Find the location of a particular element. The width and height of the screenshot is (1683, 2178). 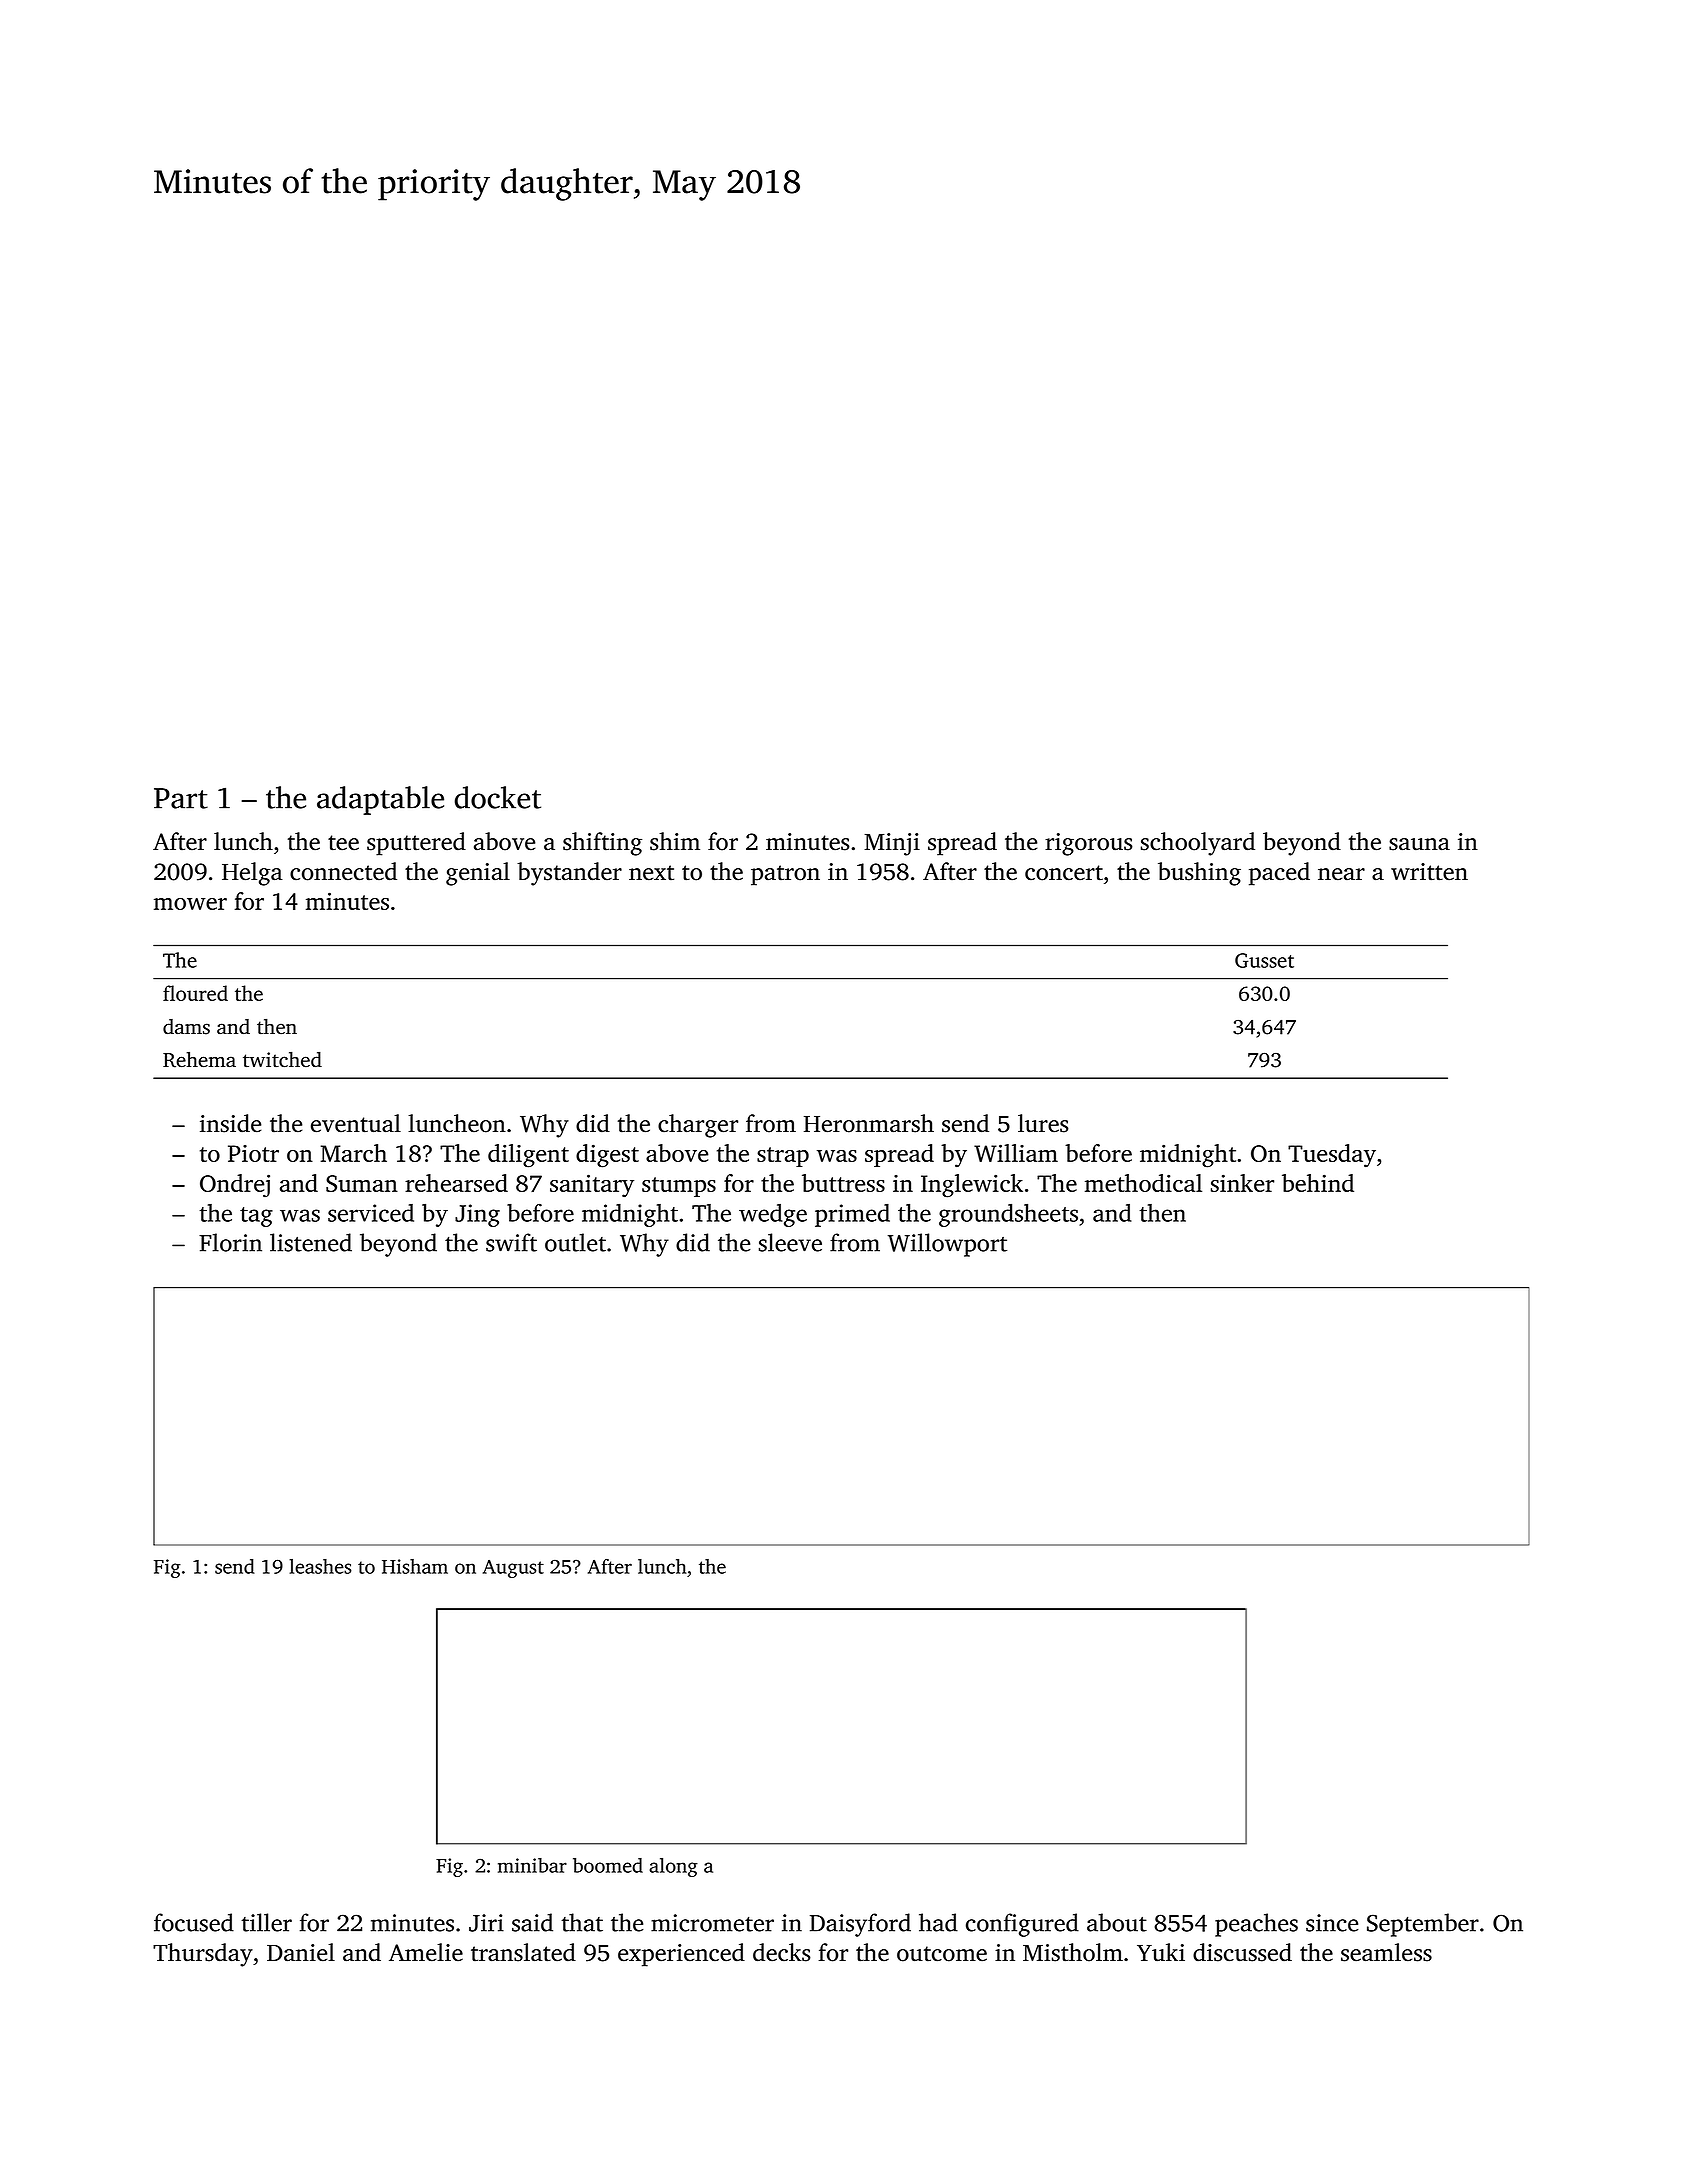

mower is located at coordinates (190, 904).
